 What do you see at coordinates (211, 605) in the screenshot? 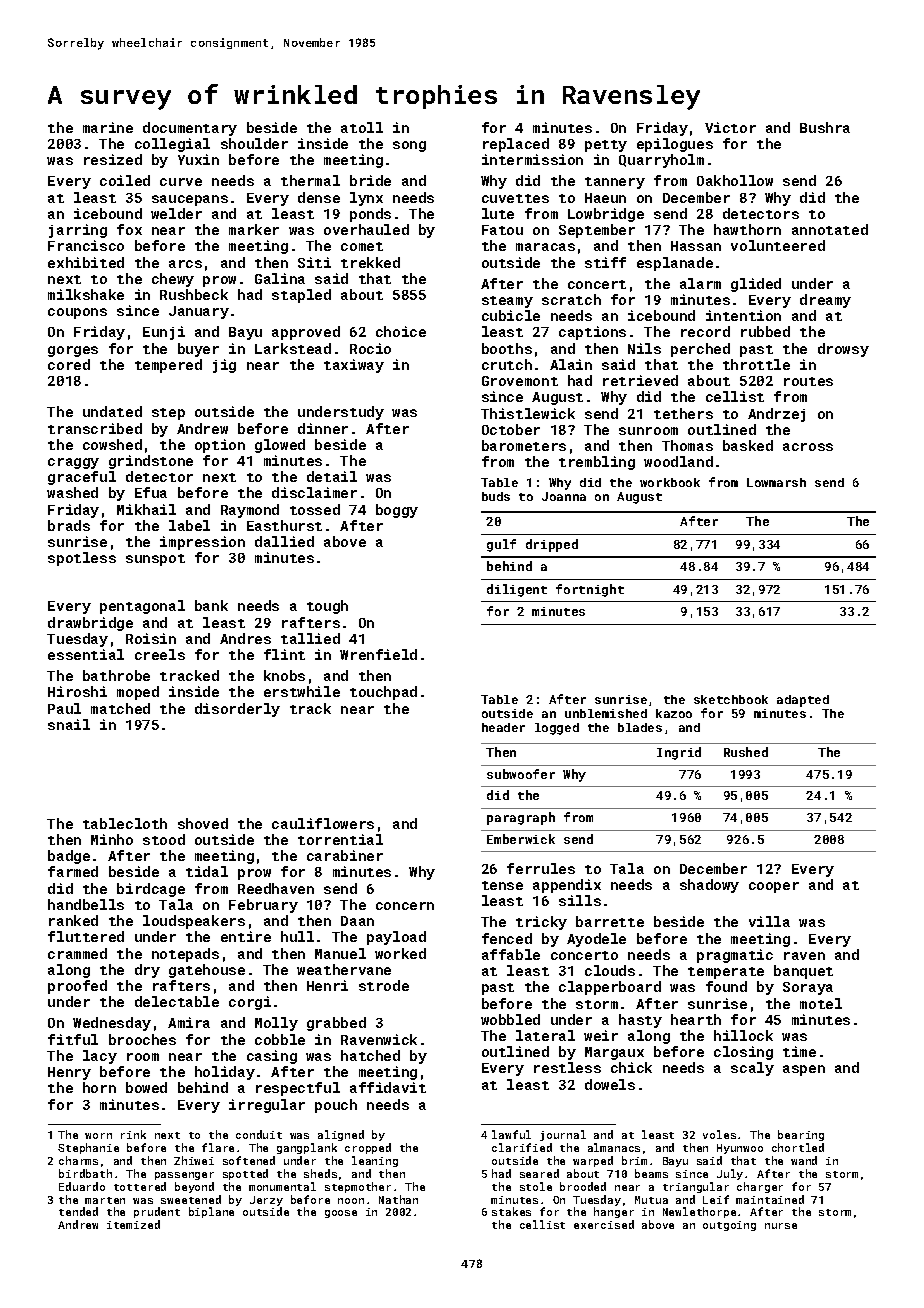
I see `bank` at bounding box center [211, 605].
